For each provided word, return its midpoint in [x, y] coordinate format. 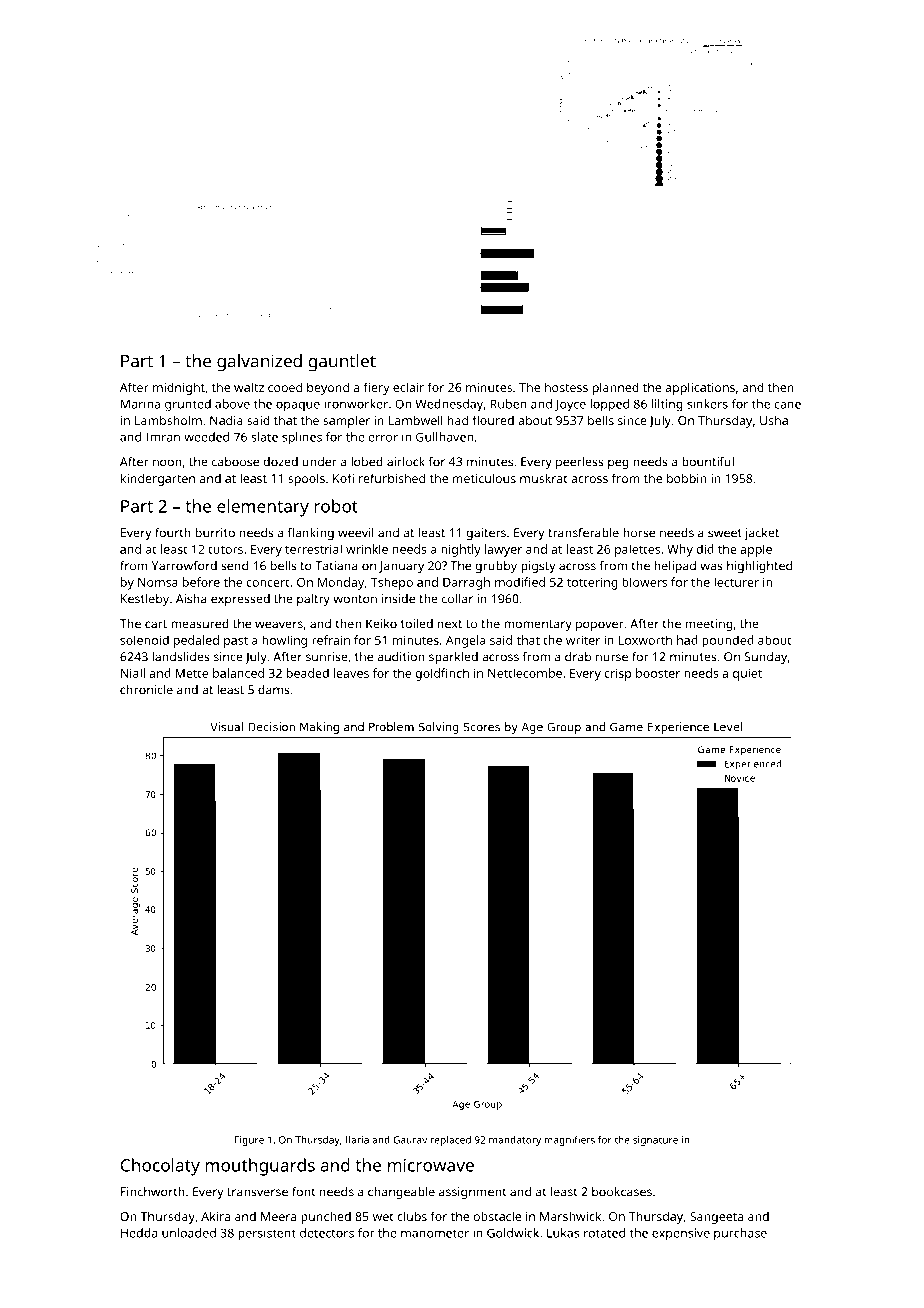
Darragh [466, 583]
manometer [435, 1233]
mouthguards [260, 1167]
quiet [747, 675]
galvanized [259, 363]
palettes [637, 550]
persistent [267, 1234]
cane [787, 405]
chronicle [146, 690]
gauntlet [342, 363]
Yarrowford [184, 566]
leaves [351, 673]
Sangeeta [716, 1218]
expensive [681, 1234]
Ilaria [357, 1140]
